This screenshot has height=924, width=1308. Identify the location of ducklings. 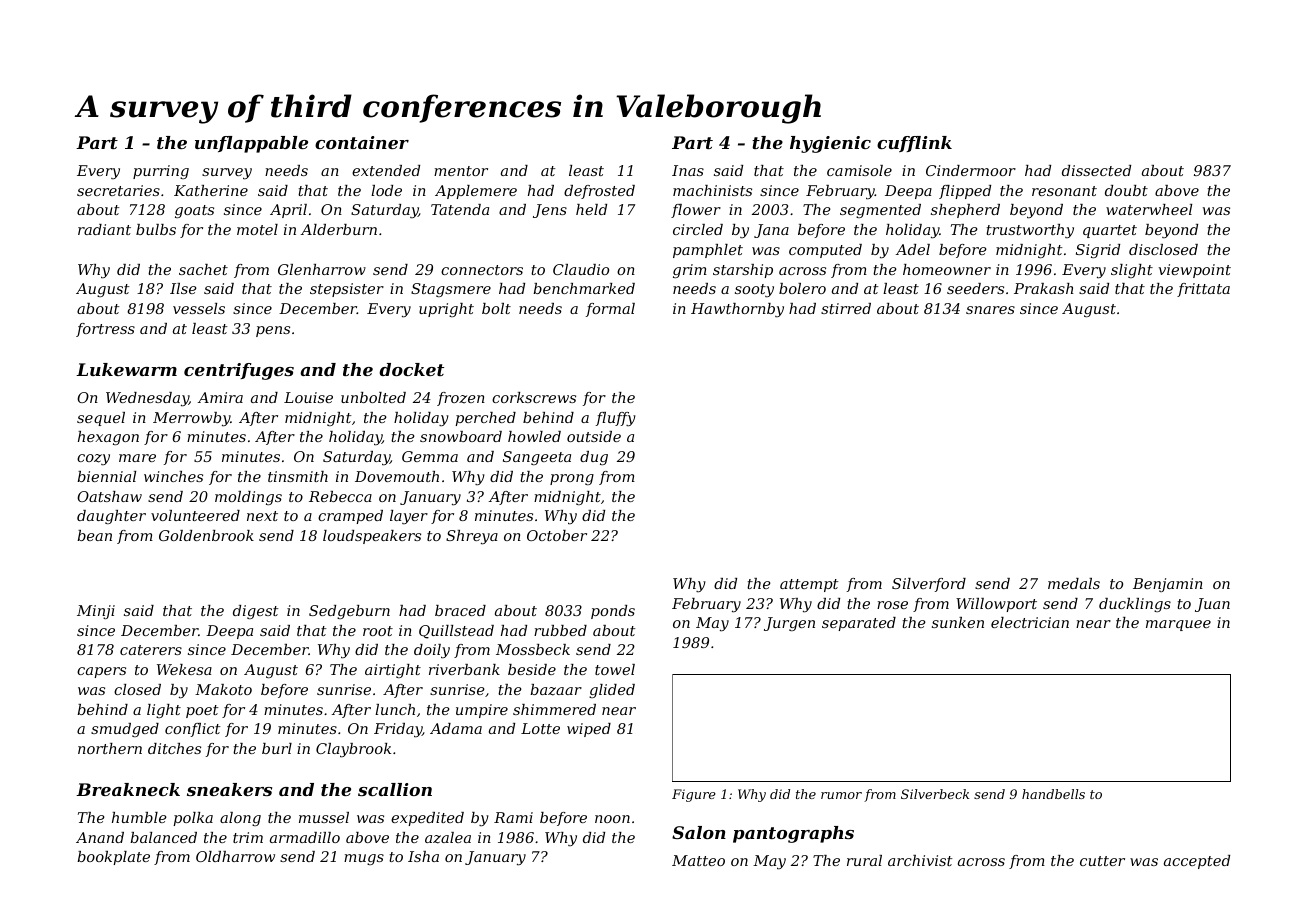
(1135, 605).
